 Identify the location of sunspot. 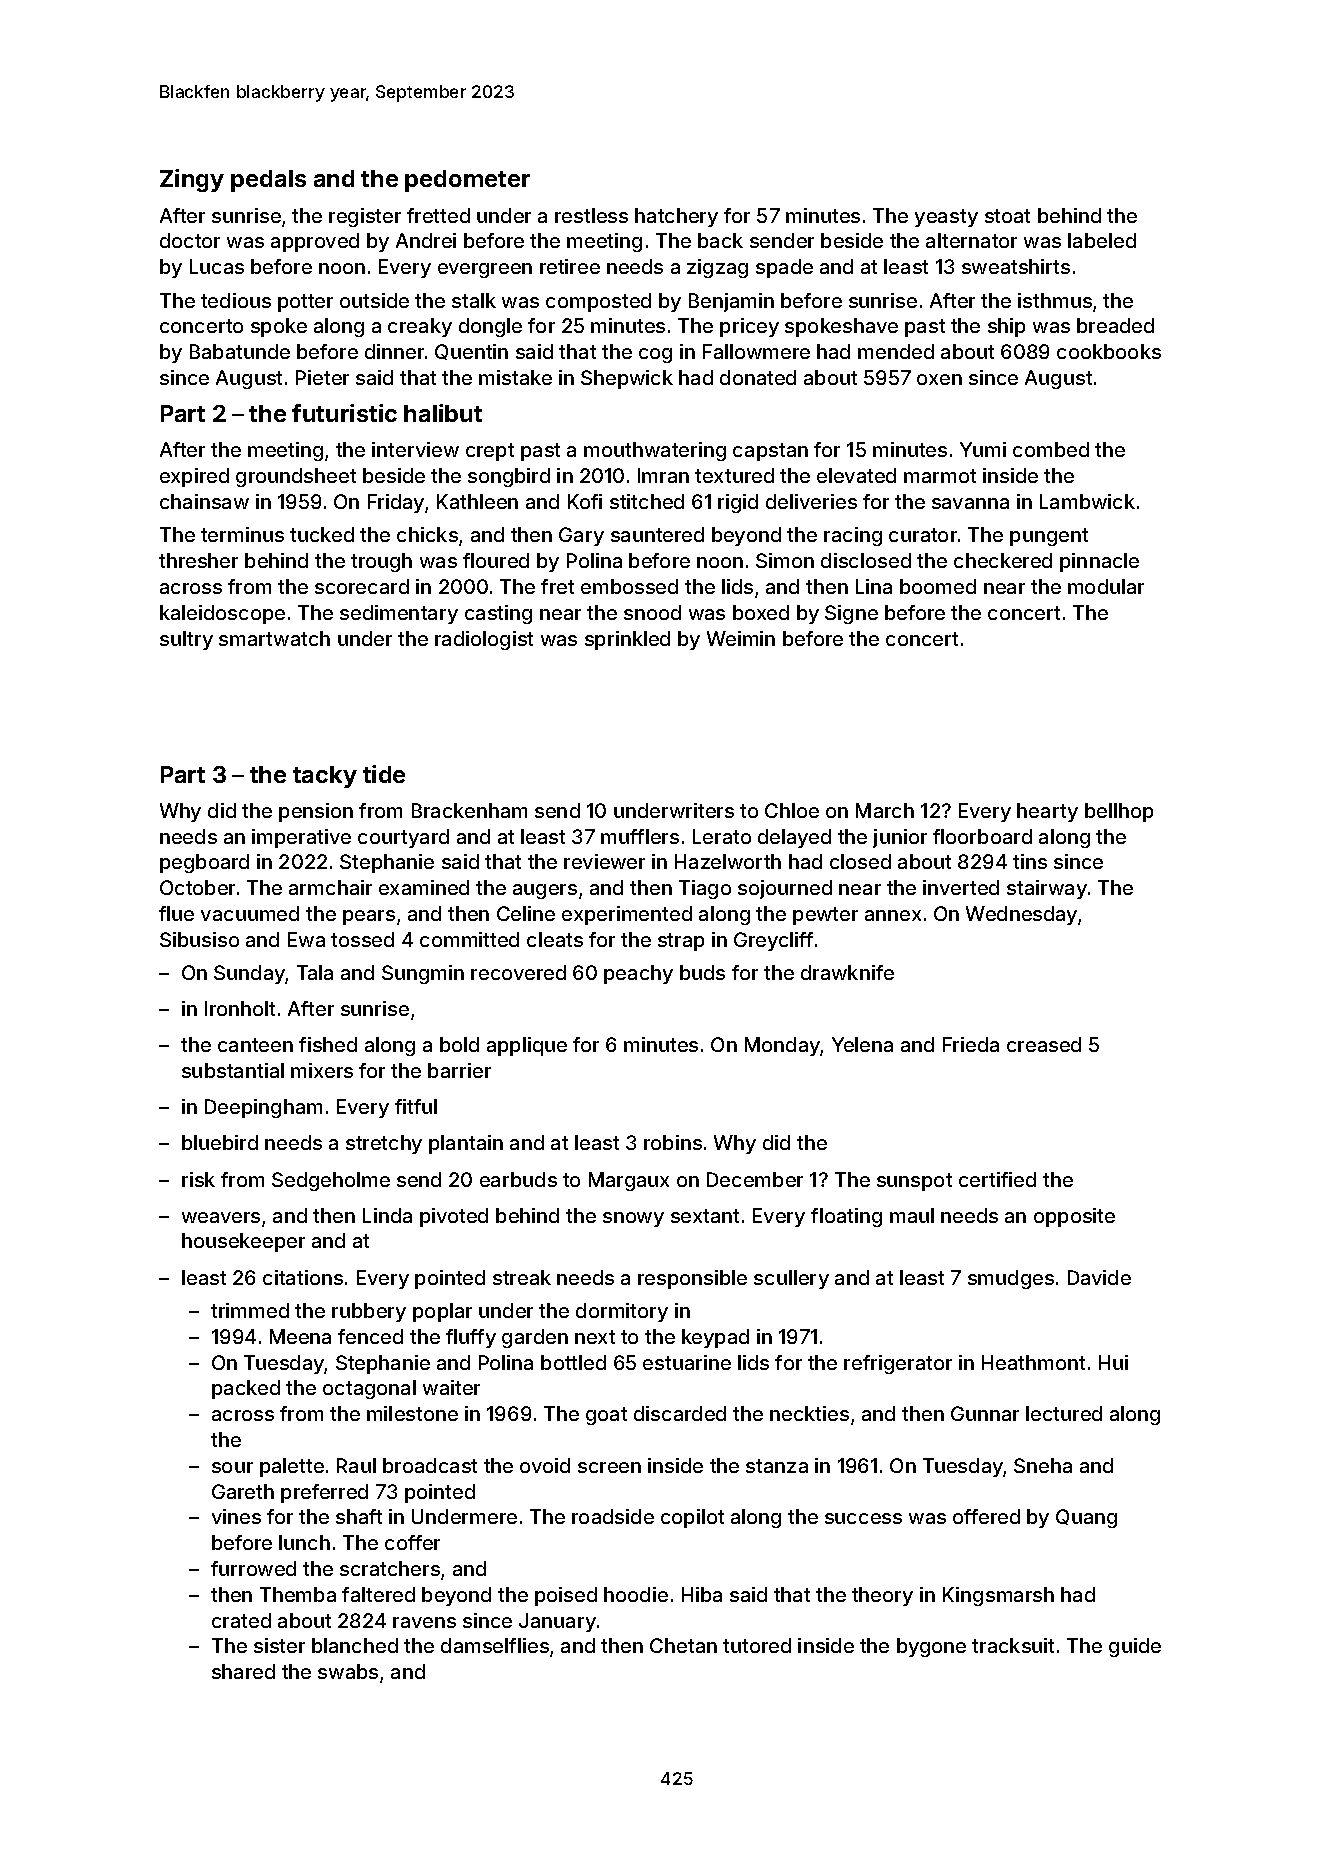
(914, 1182).
